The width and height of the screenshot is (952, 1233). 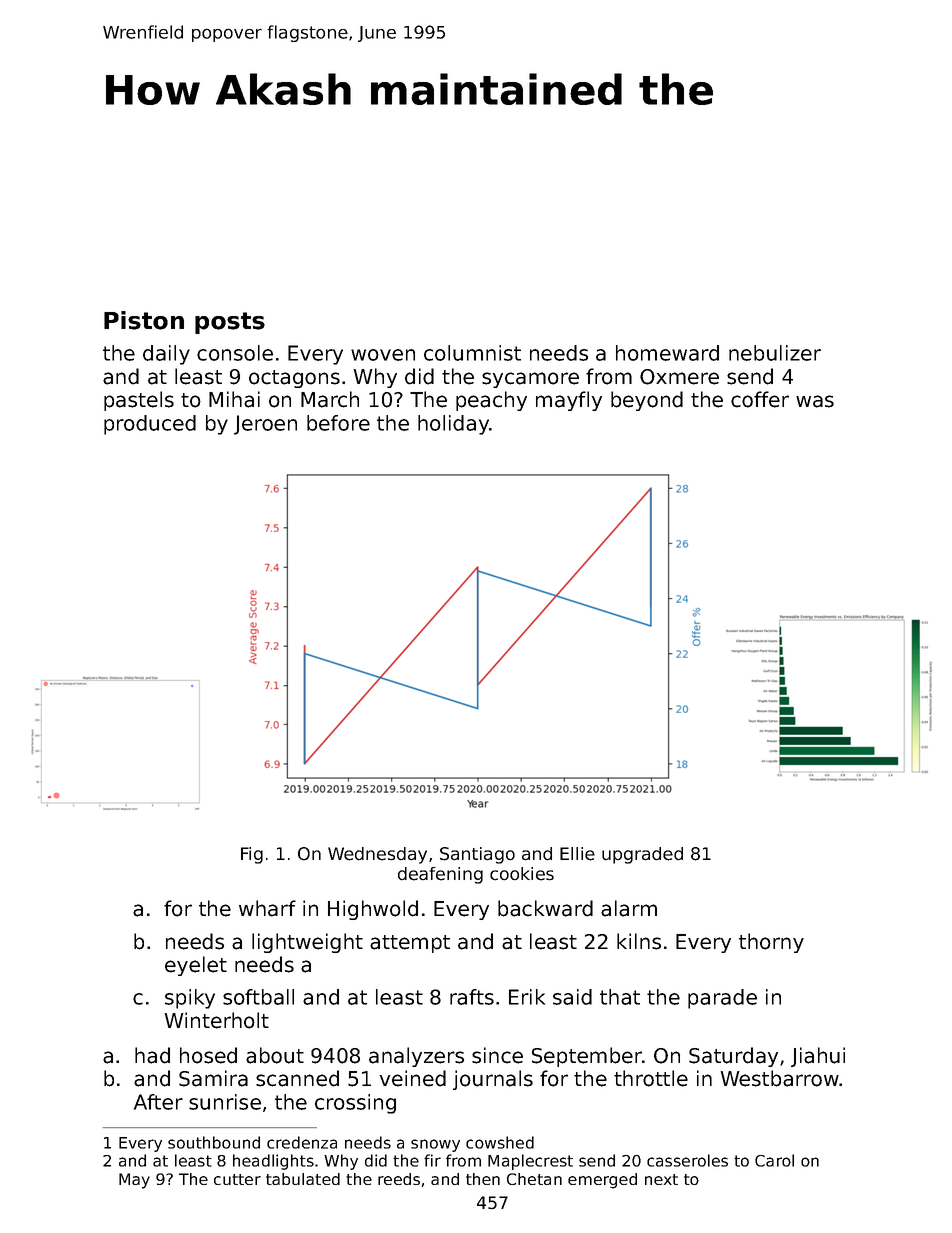 What do you see at coordinates (166, 355) in the screenshot?
I see `daily` at bounding box center [166, 355].
